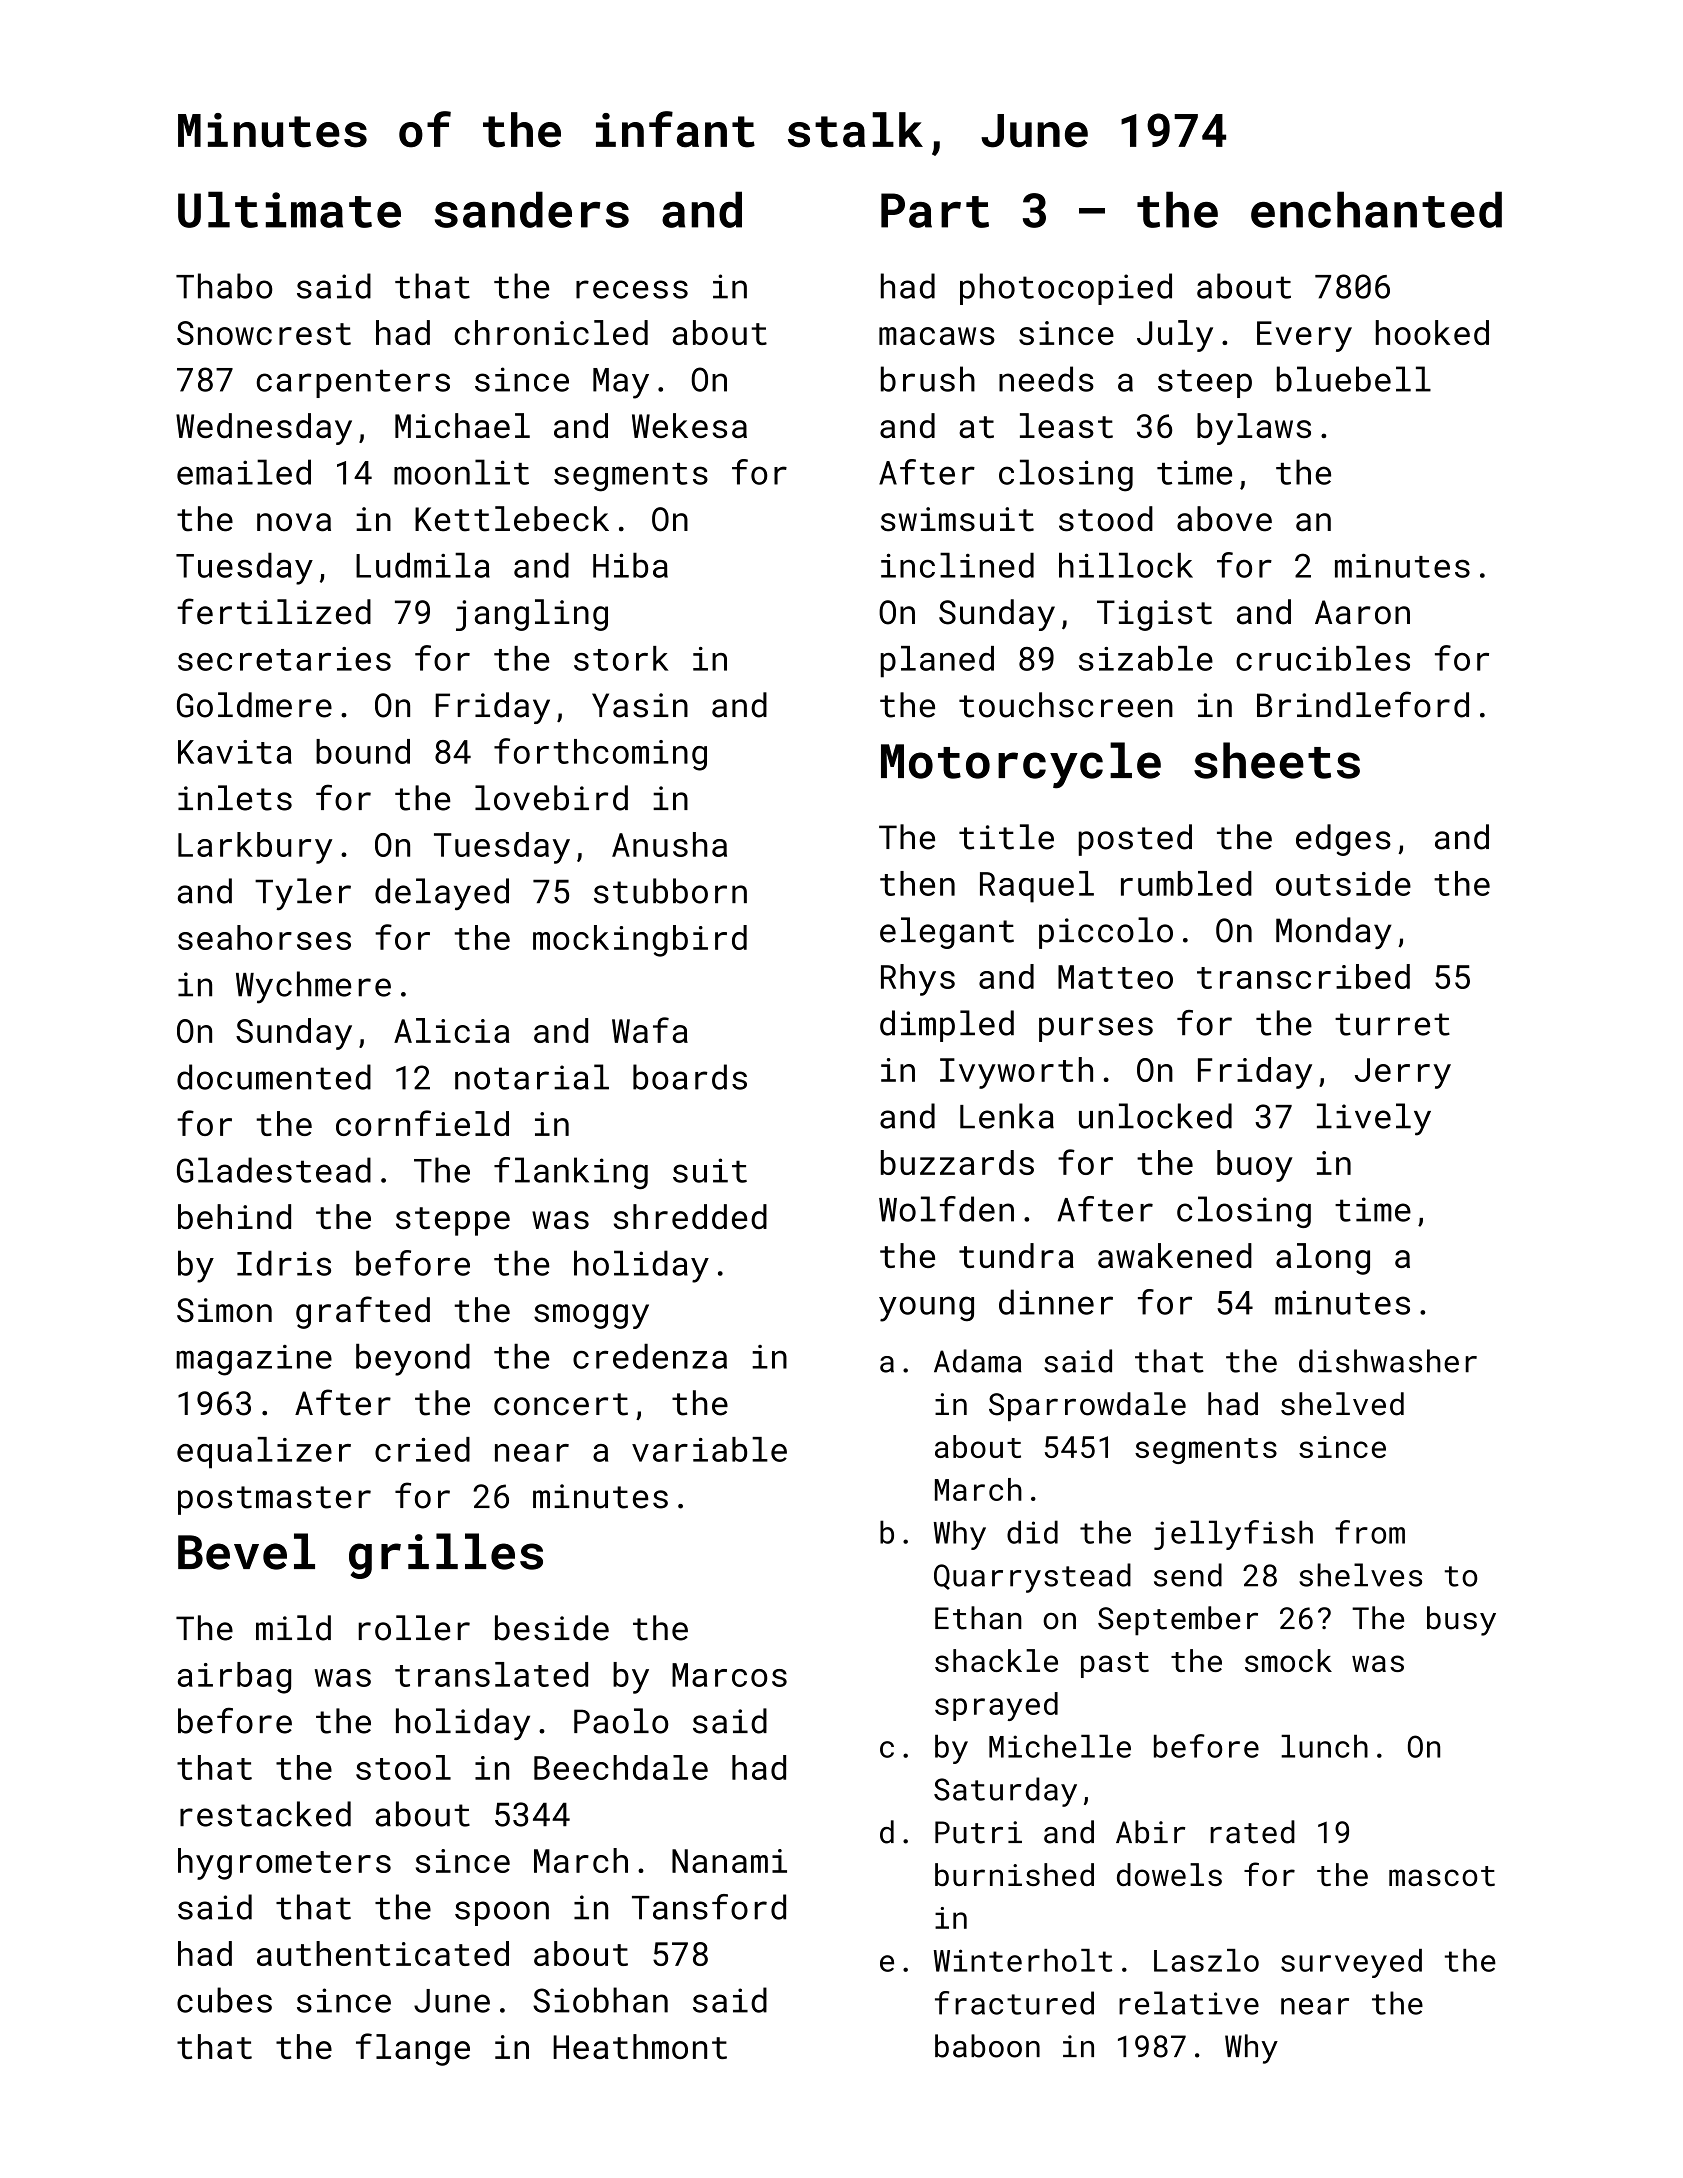  What do you see at coordinates (640, 2046) in the screenshot?
I see `Heathmont` at bounding box center [640, 2046].
